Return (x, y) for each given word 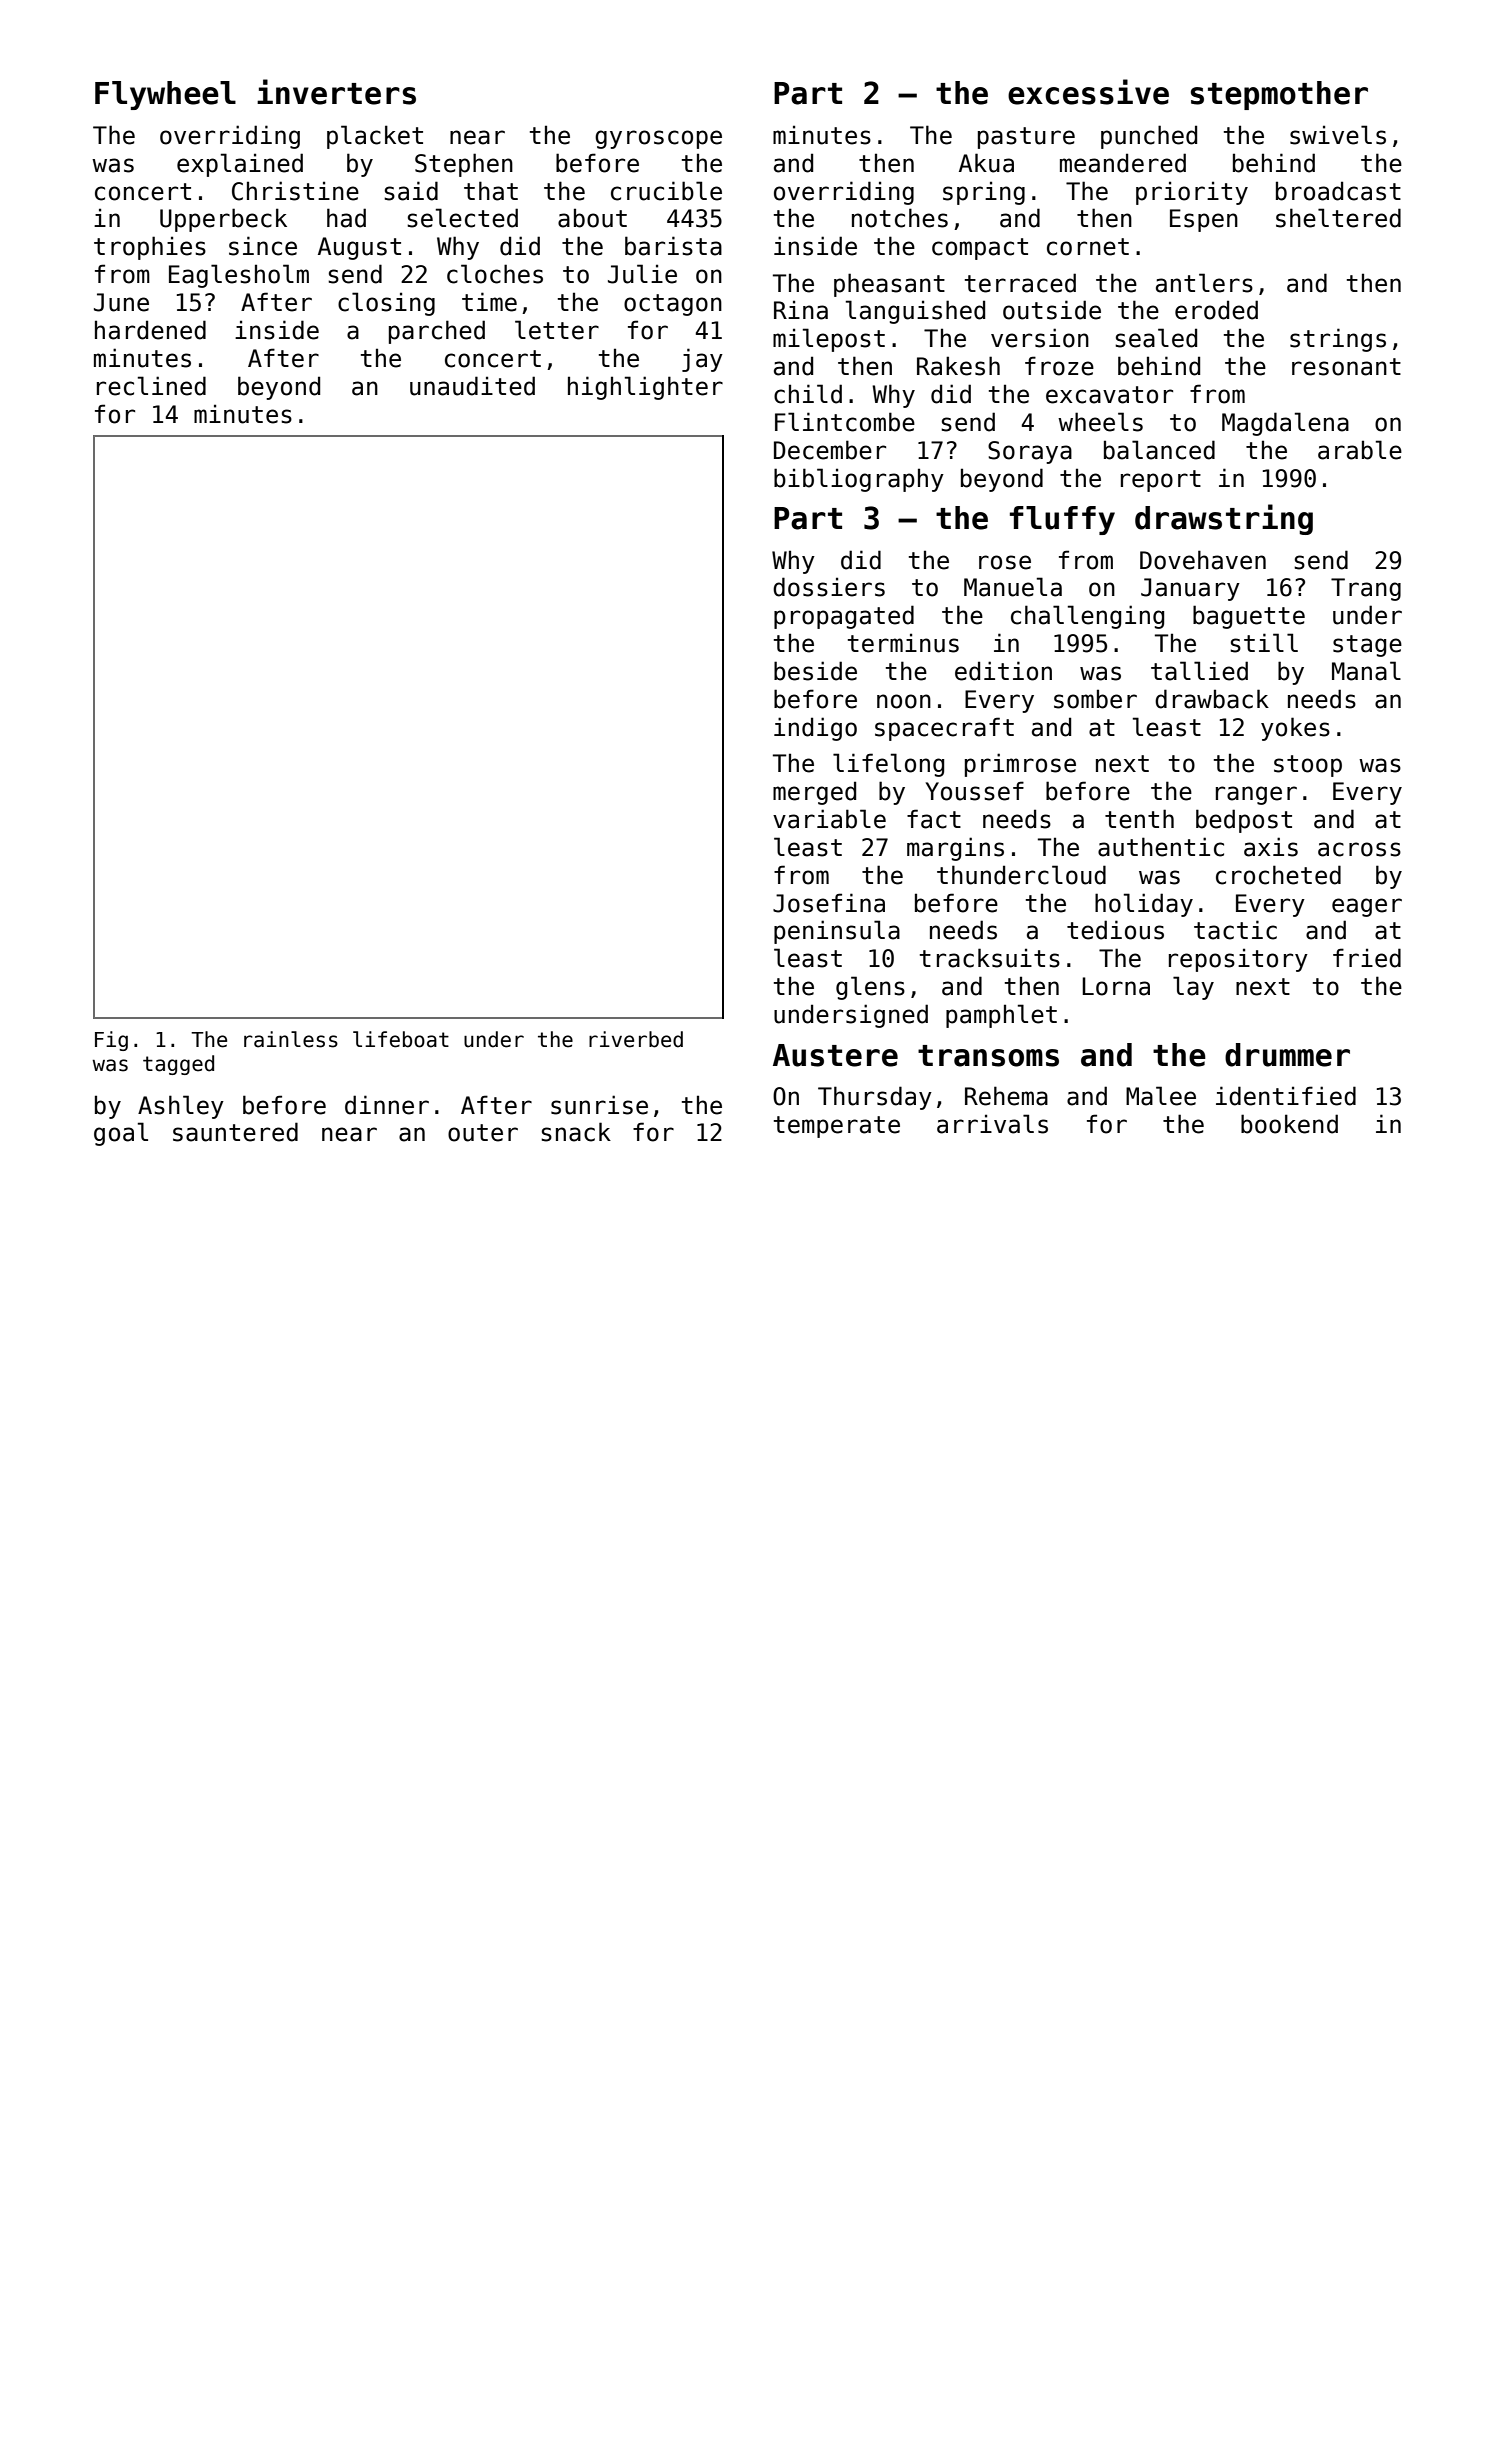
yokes (1295, 729)
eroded (1216, 310)
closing (386, 304)
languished (915, 312)
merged (814, 793)
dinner (387, 1105)
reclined (151, 386)
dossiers (829, 587)
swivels (1338, 135)
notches (900, 218)
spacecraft (944, 729)
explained (240, 165)
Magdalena (1285, 424)
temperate (837, 1127)
